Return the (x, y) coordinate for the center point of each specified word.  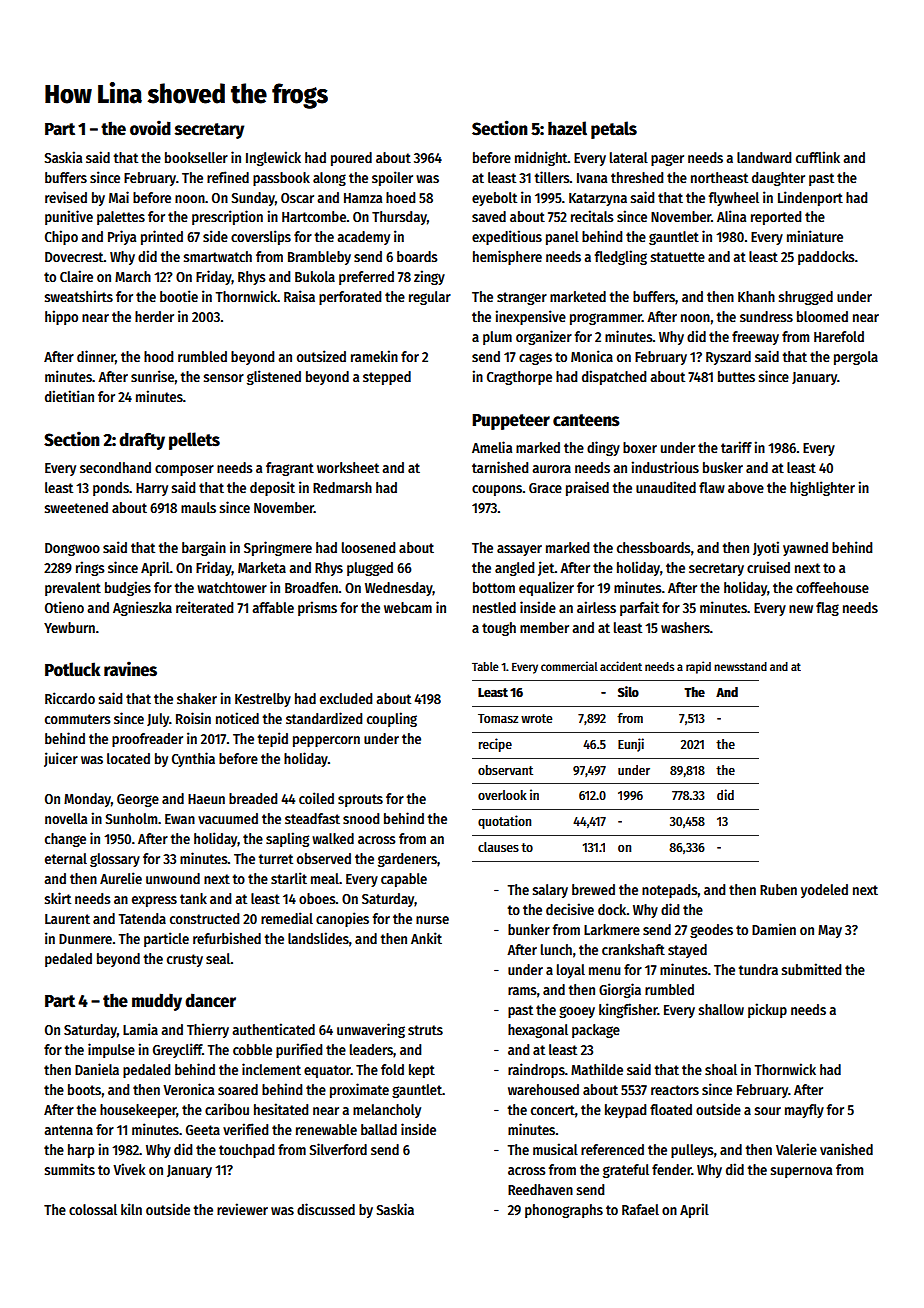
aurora (551, 469)
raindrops (536, 1070)
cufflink (818, 157)
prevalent (73, 589)
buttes (736, 376)
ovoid (150, 128)
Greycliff (178, 1050)
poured (351, 159)
